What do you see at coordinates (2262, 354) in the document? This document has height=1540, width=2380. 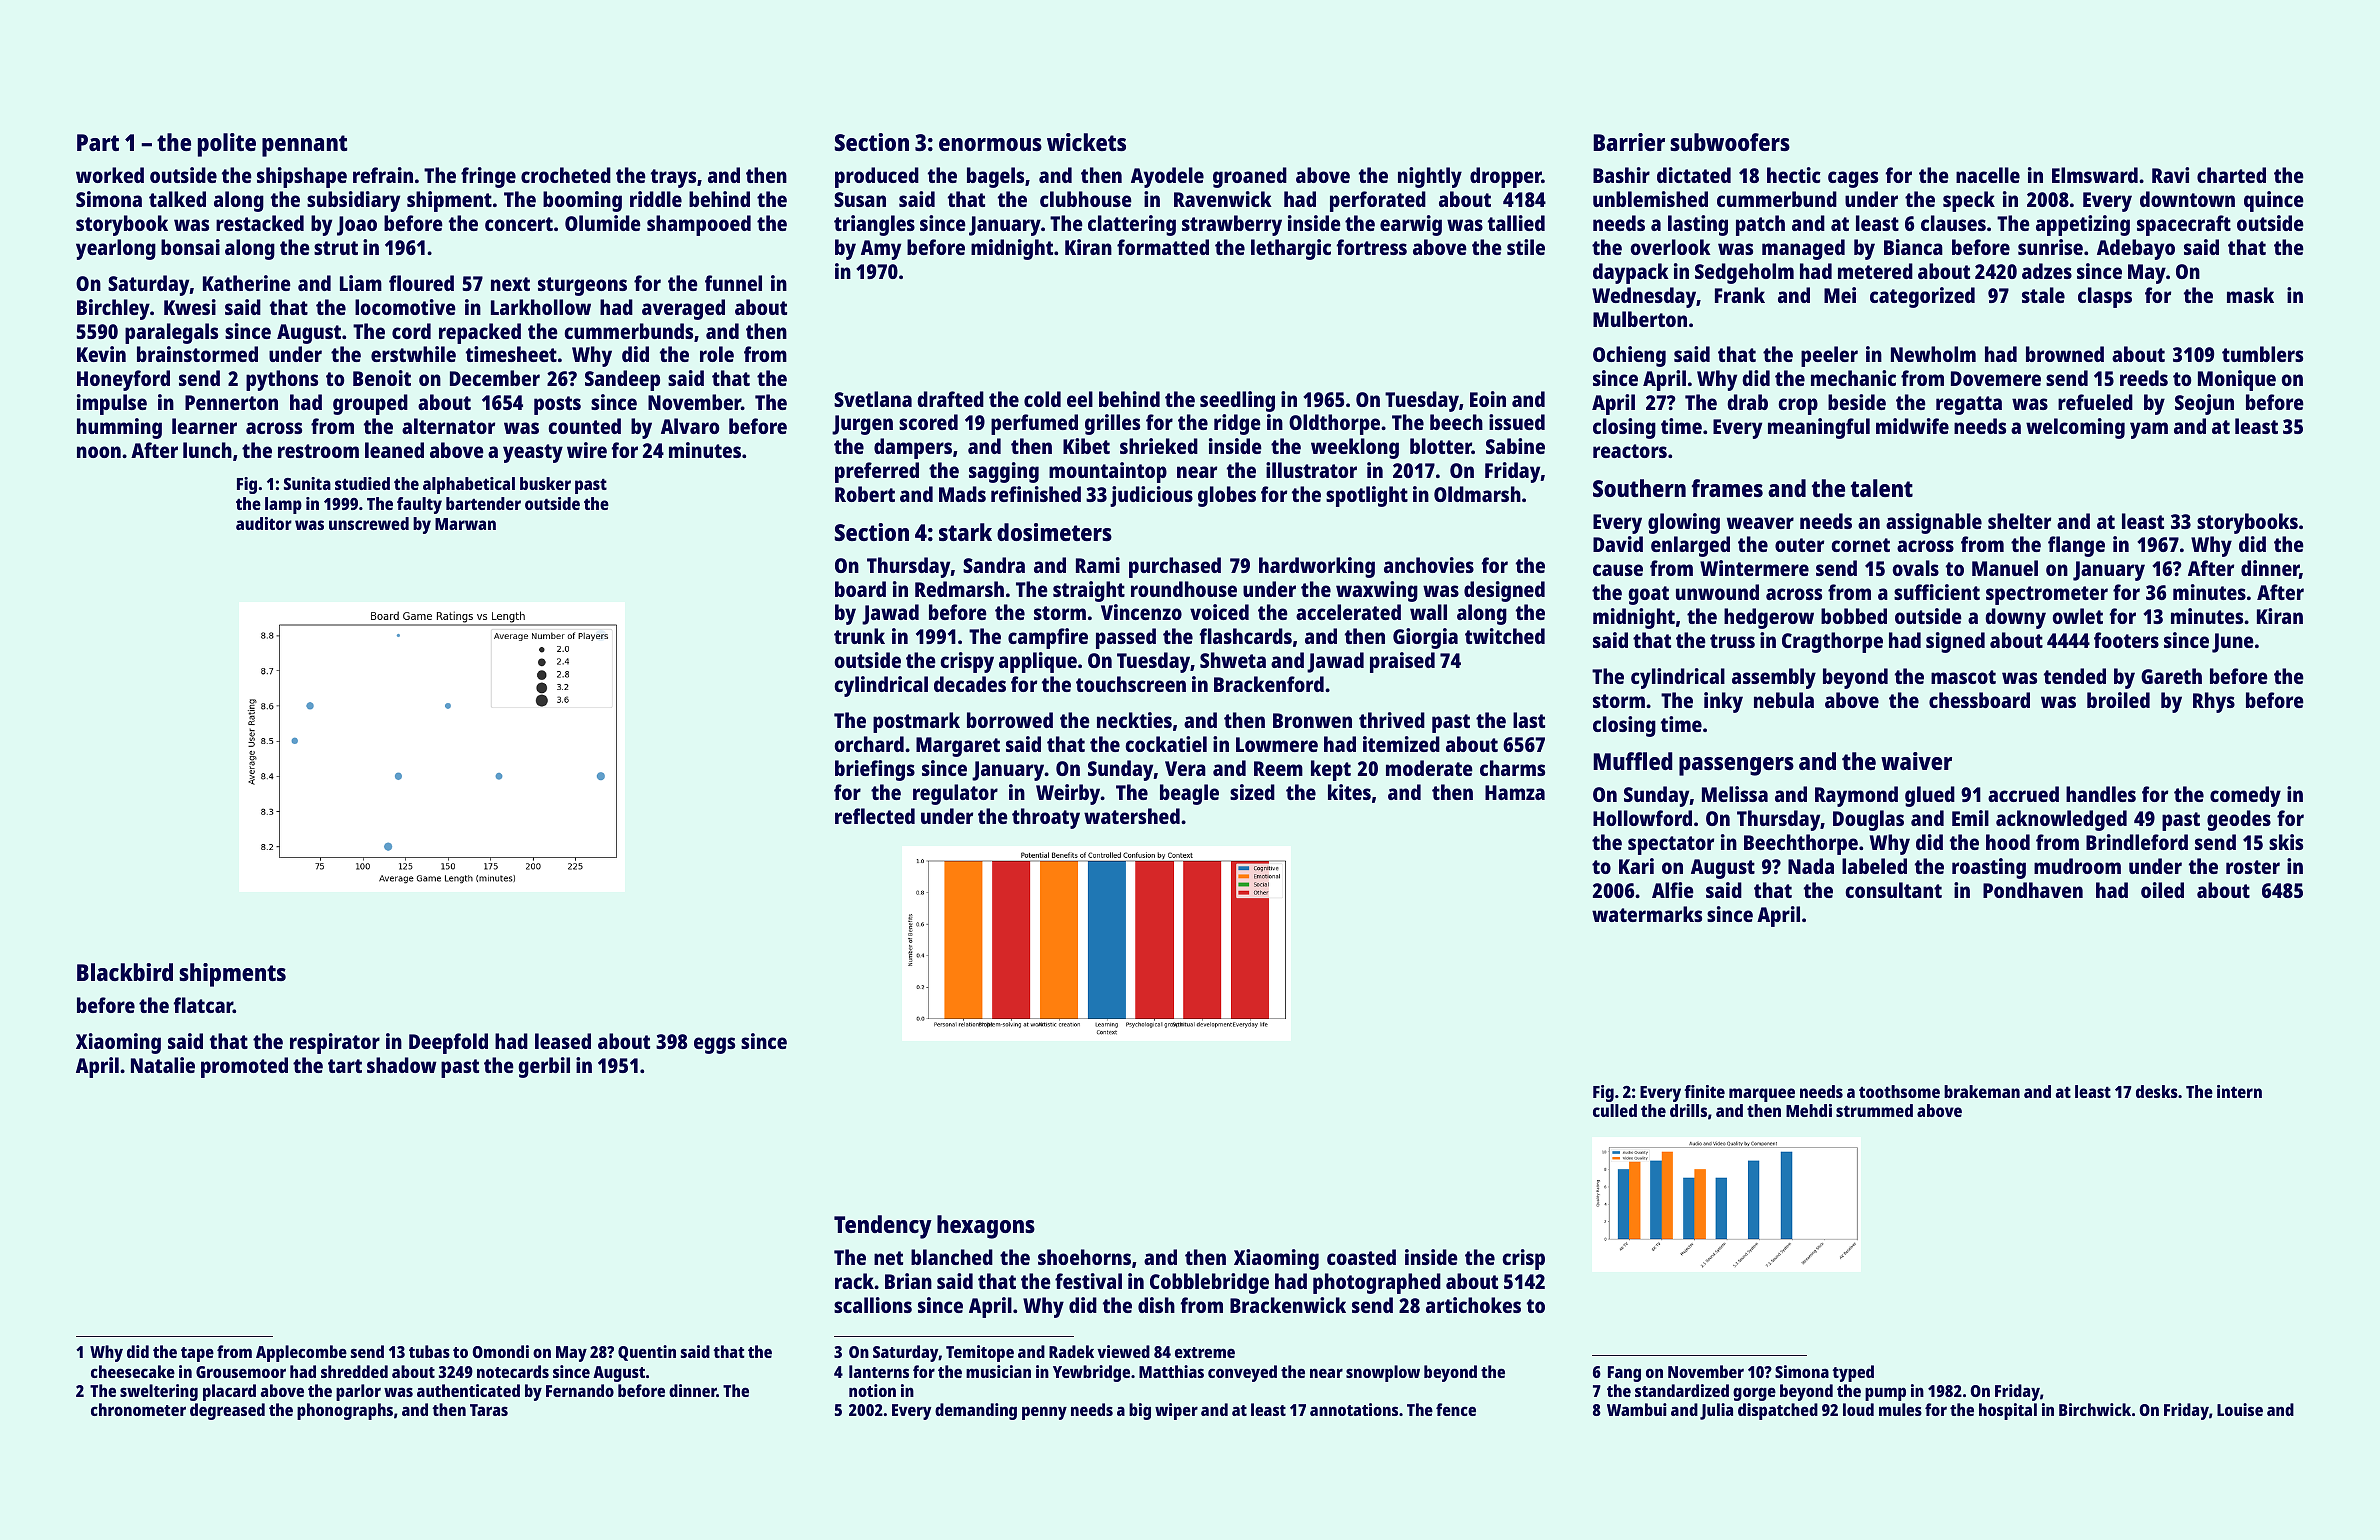 I see `tumblers` at bounding box center [2262, 354].
